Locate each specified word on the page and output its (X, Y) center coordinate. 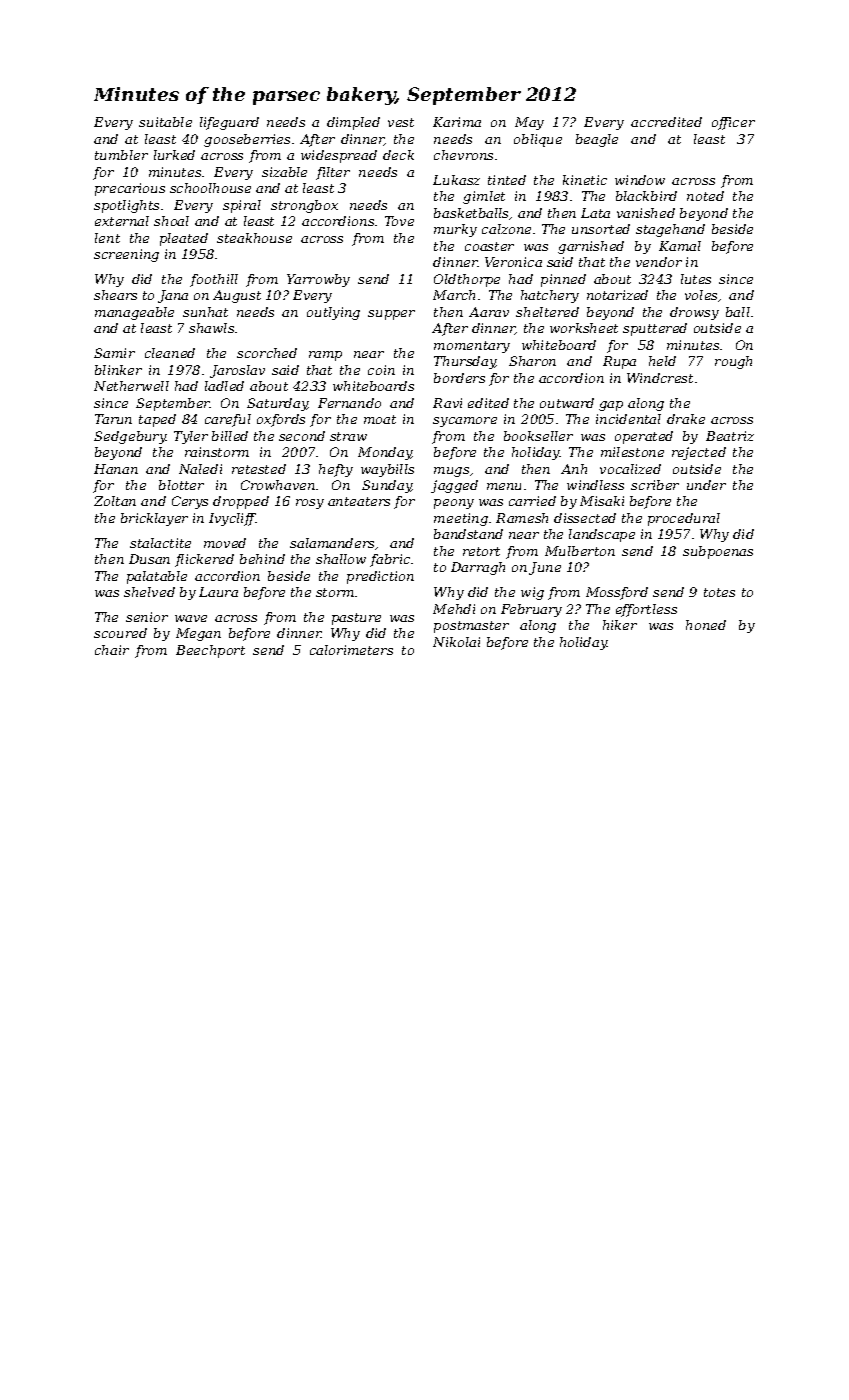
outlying (333, 313)
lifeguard (229, 123)
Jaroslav (237, 371)
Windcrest (660, 378)
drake (686, 419)
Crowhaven (278, 485)
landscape (602, 535)
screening (126, 255)
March (454, 295)
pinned (563, 280)
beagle (597, 140)
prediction (380, 577)
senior (147, 617)
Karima (457, 122)
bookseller (538, 436)
